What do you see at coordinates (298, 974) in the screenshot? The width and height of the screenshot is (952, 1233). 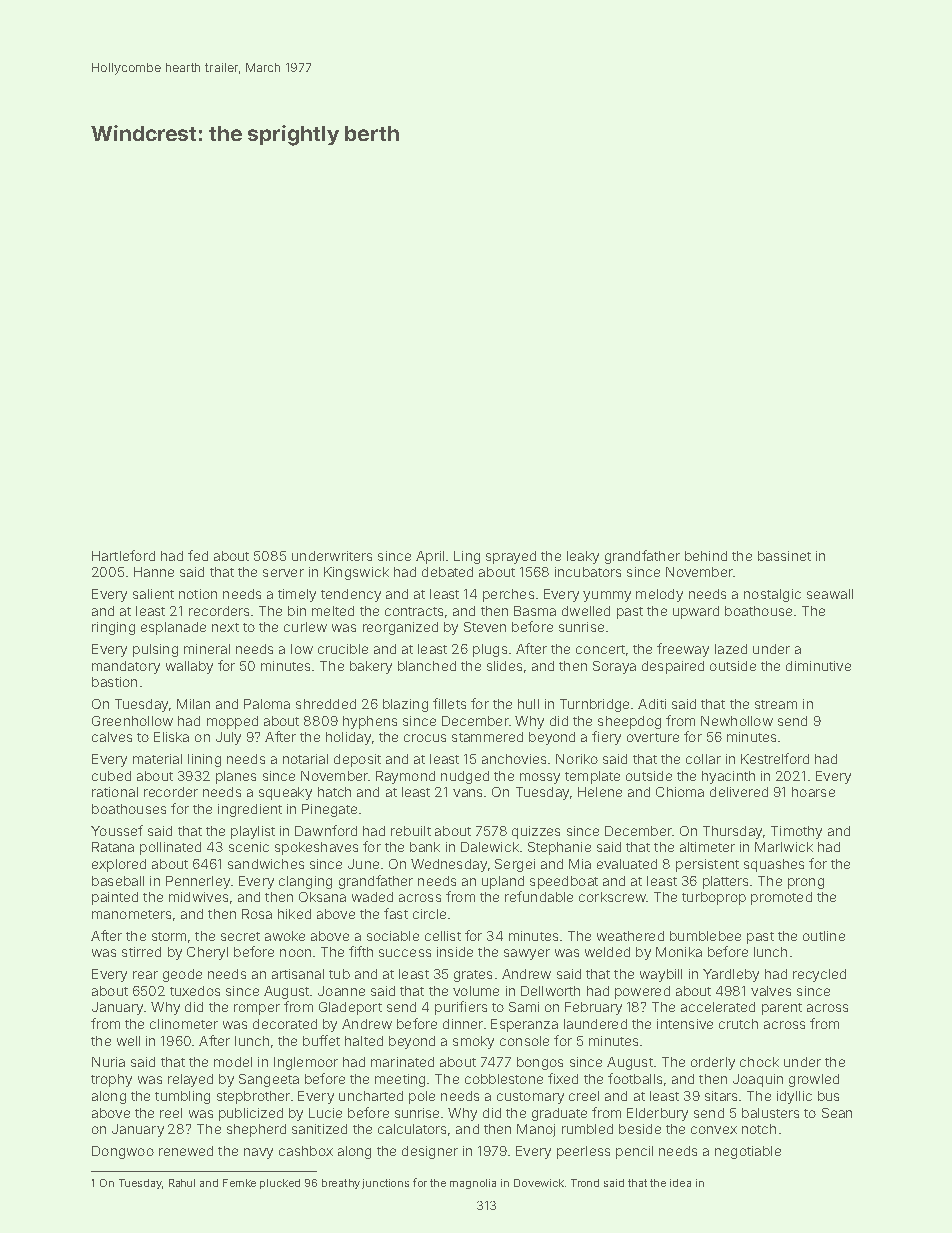 I see `artisanal` at bounding box center [298, 974].
